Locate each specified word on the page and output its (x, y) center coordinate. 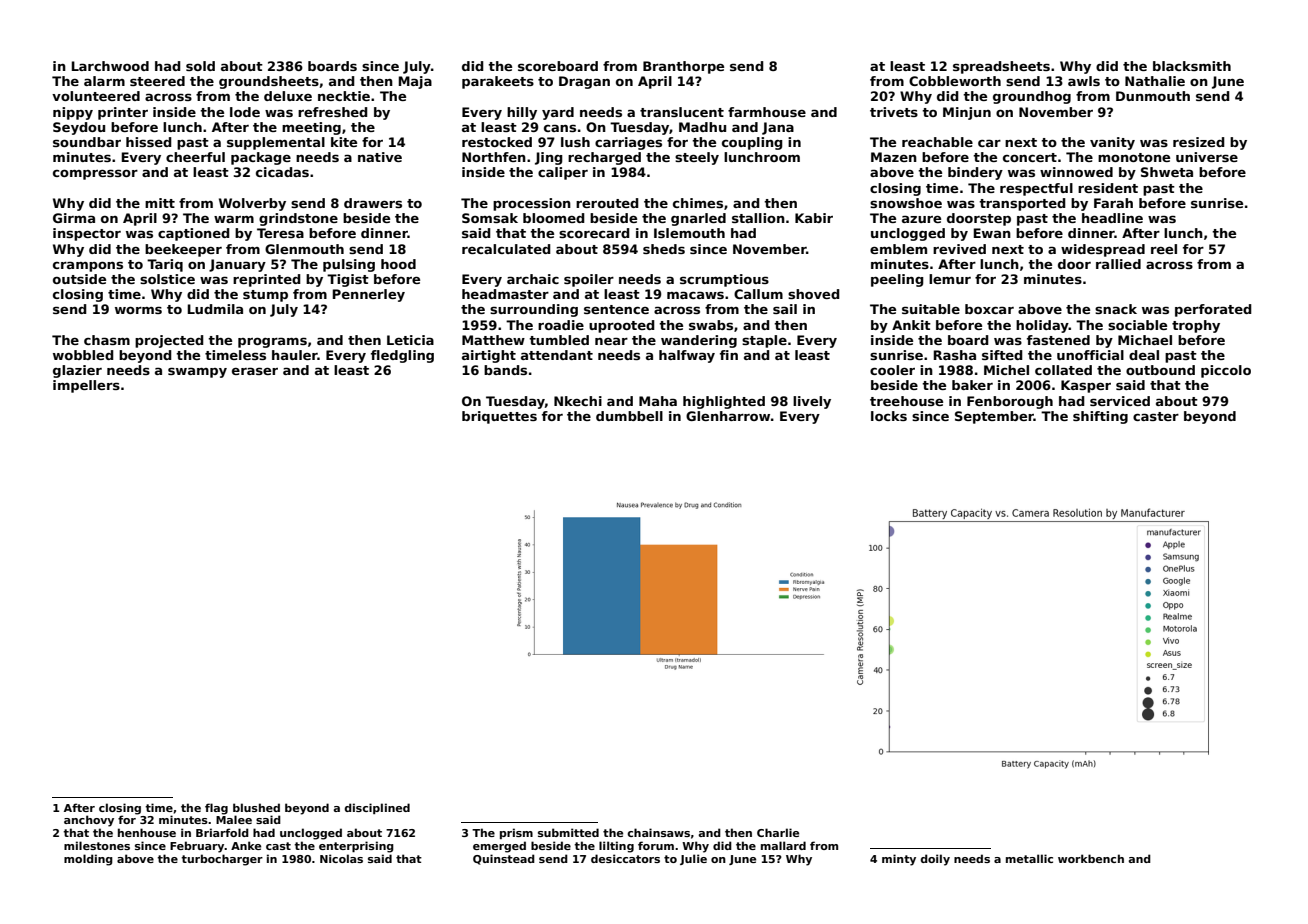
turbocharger (222, 860)
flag (216, 809)
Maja (415, 82)
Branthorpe (683, 67)
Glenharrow (728, 416)
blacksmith (1192, 66)
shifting (1100, 417)
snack (1116, 309)
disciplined (377, 808)
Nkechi (578, 401)
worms (138, 310)
